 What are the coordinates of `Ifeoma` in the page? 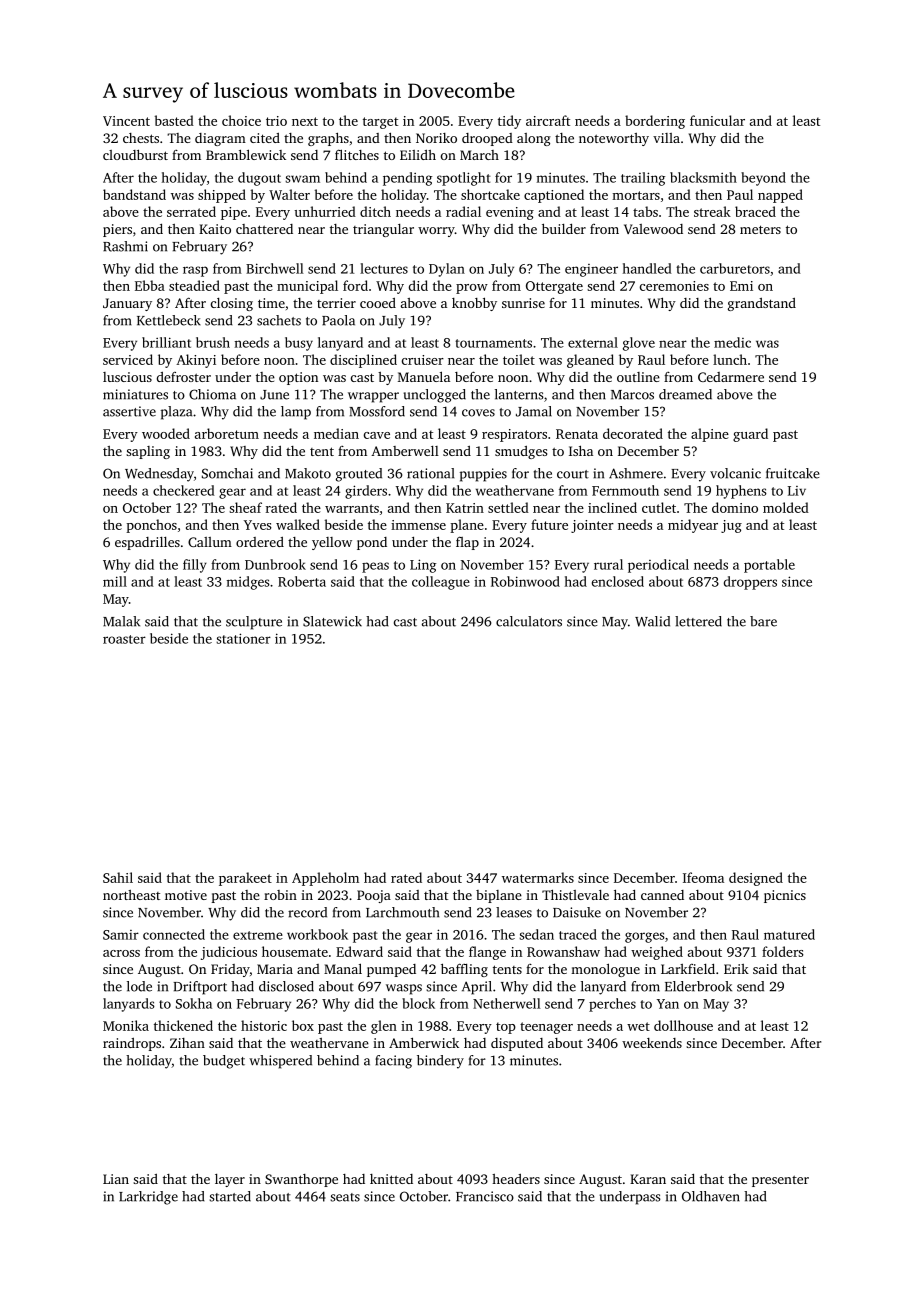 It's located at (703, 877).
